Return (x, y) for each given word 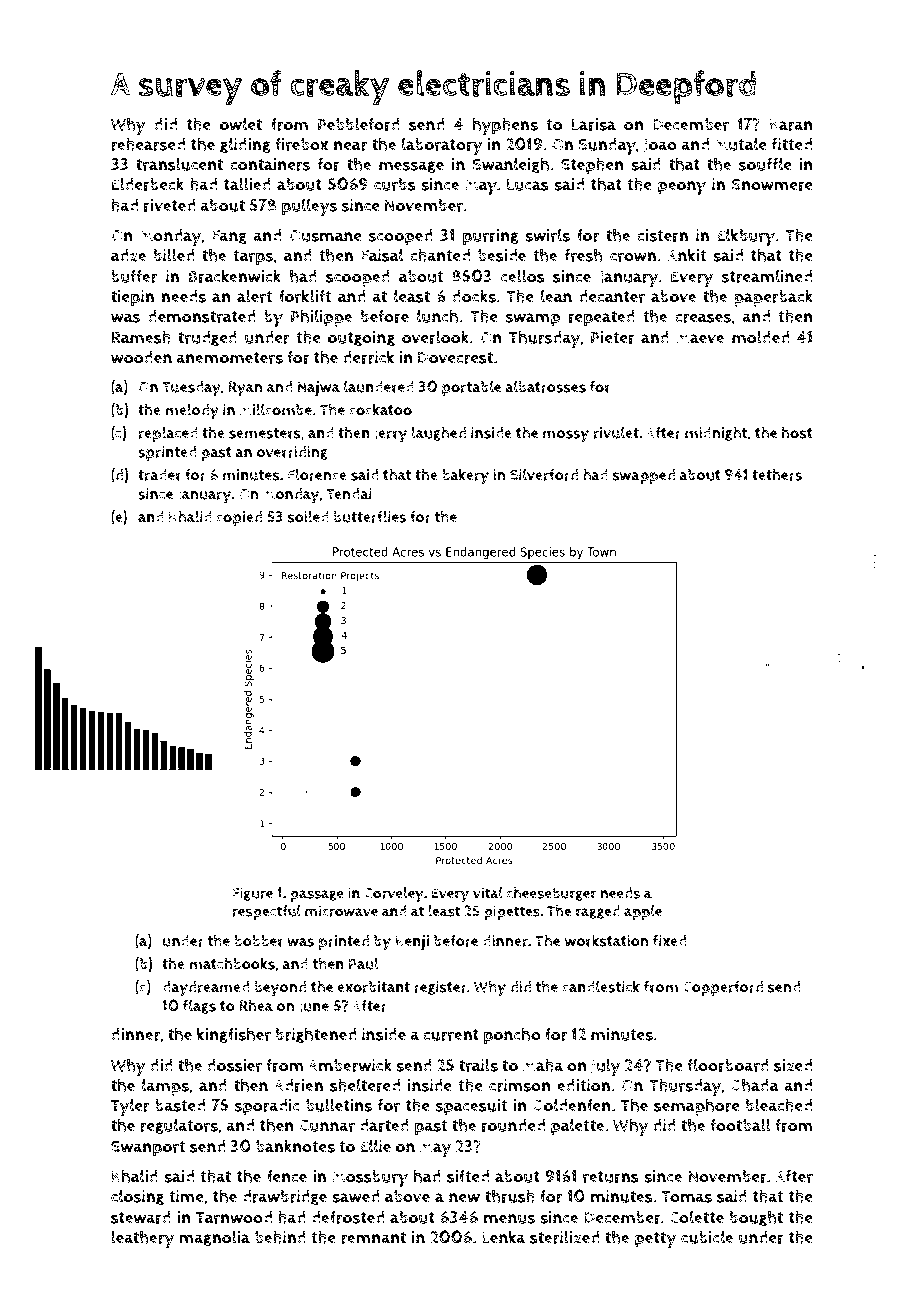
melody (192, 411)
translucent (179, 164)
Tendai (349, 494)
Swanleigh (510, 165)
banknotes (295, 1146)
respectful (267, 912)
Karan (791, 124)
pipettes (512, 912)
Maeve (700, 337)
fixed (670, 940)
